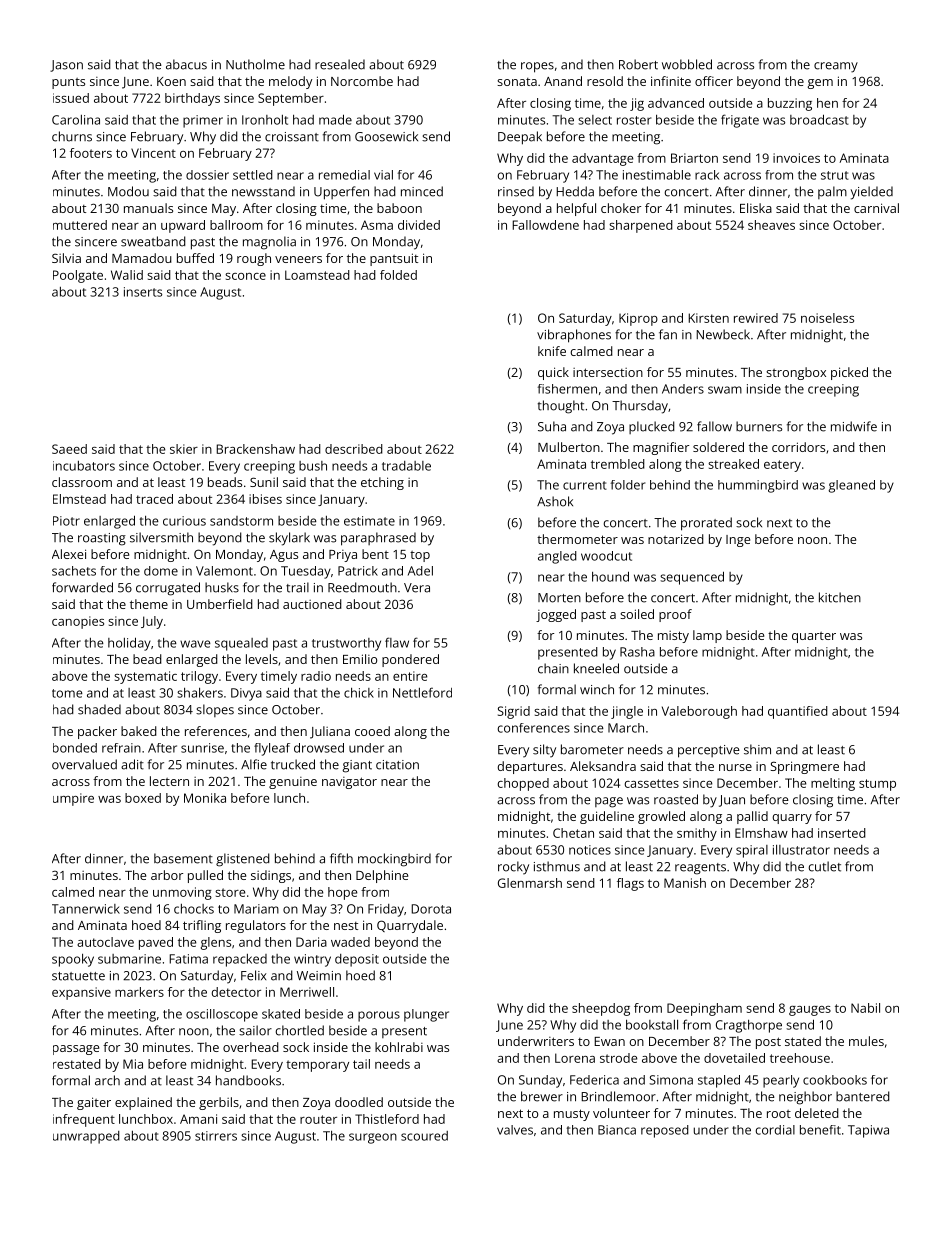 This document has height=1233, width=952. What do you see at coordinates (84, 466) in the document?
I see `incubators` at bounding box center [84, 466].
